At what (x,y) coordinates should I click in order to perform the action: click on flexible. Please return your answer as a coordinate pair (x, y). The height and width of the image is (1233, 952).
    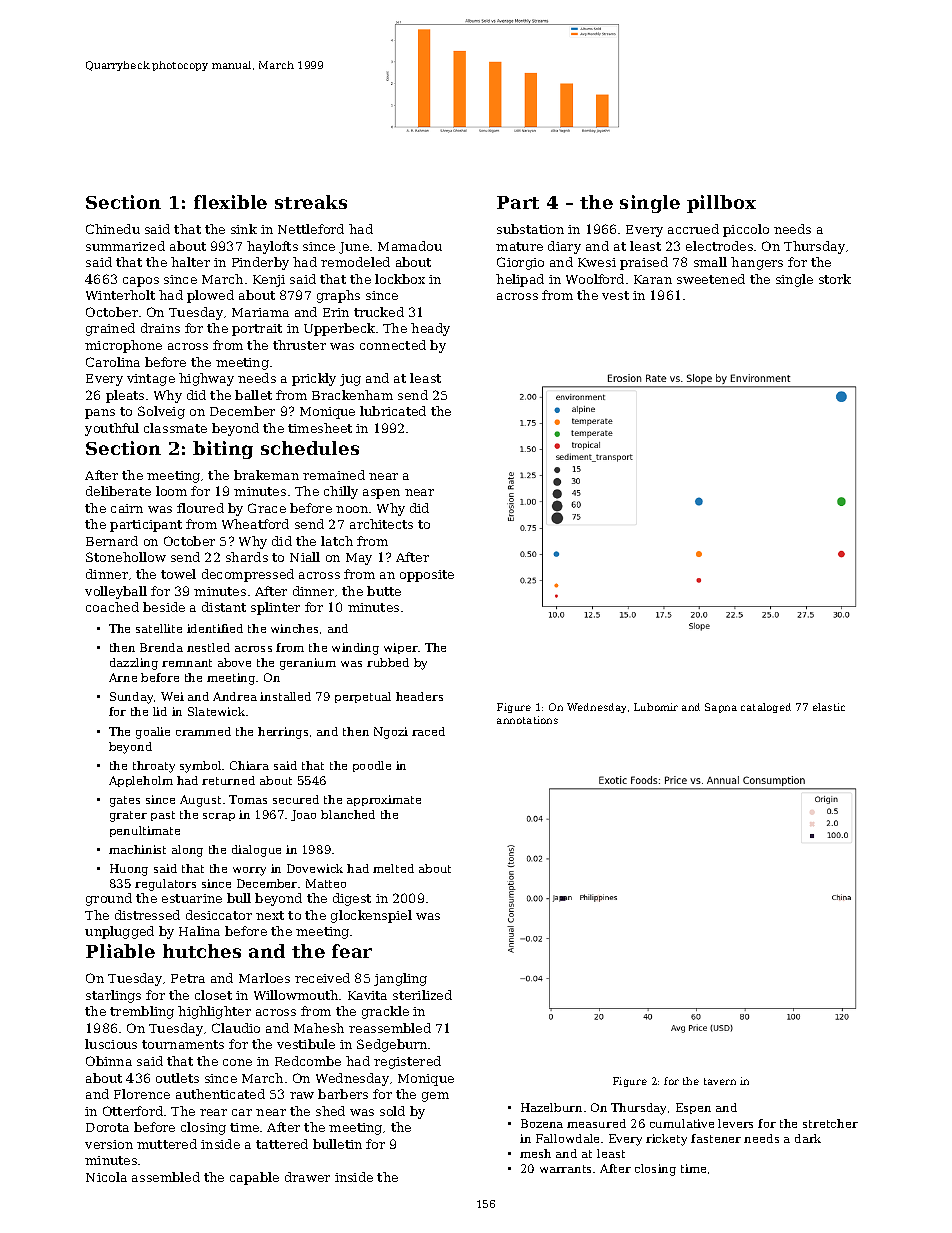
    Looking at the image, I should click on (230, 202).
